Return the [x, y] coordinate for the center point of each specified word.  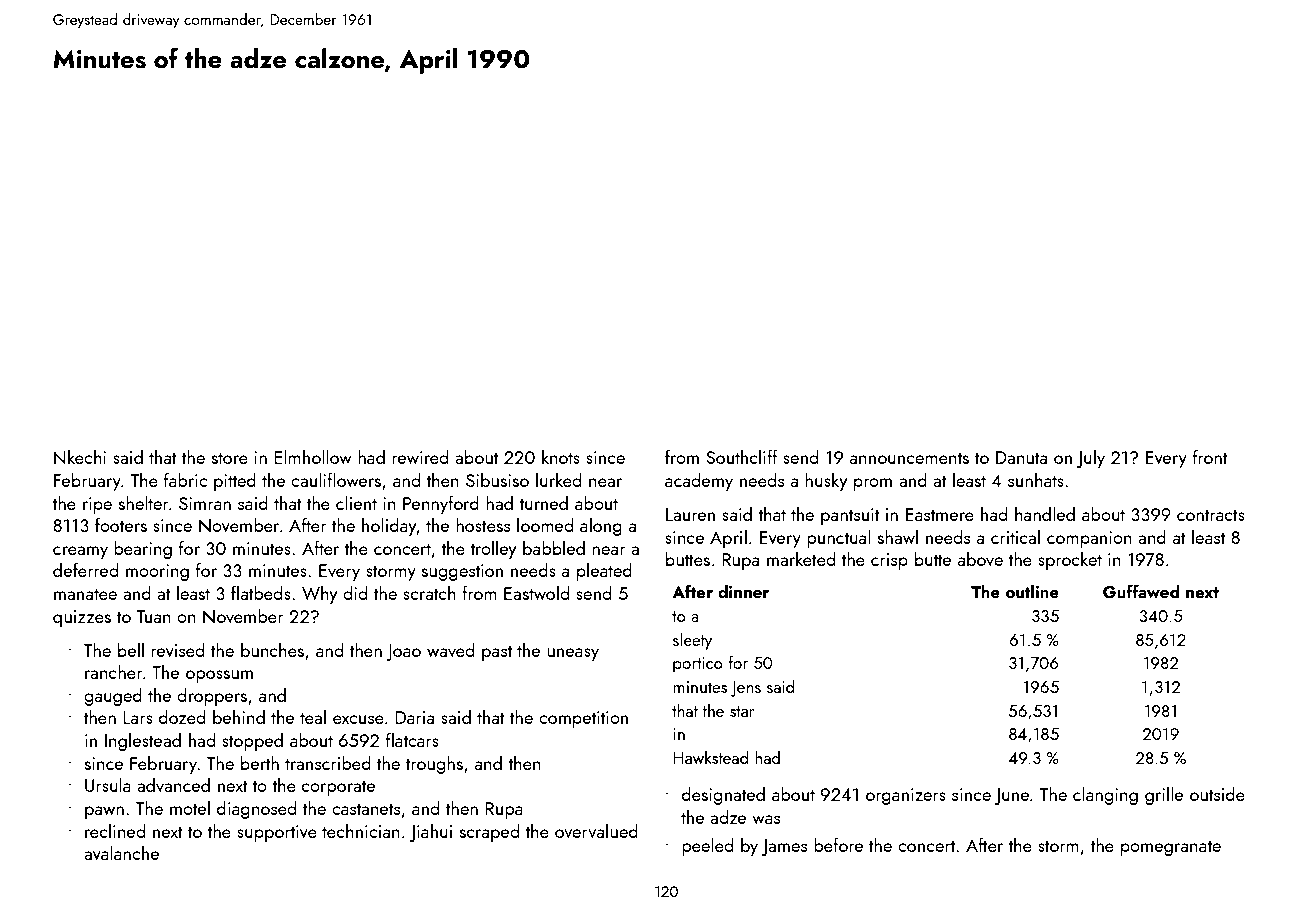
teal [313, 717]
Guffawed [1141, 591]
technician [361, 831]
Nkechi [80, 457]
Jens [746, 689]
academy [699, 482]
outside [1217, 794]
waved [450, 650]
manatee [85, 594]
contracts [1211, 515]
